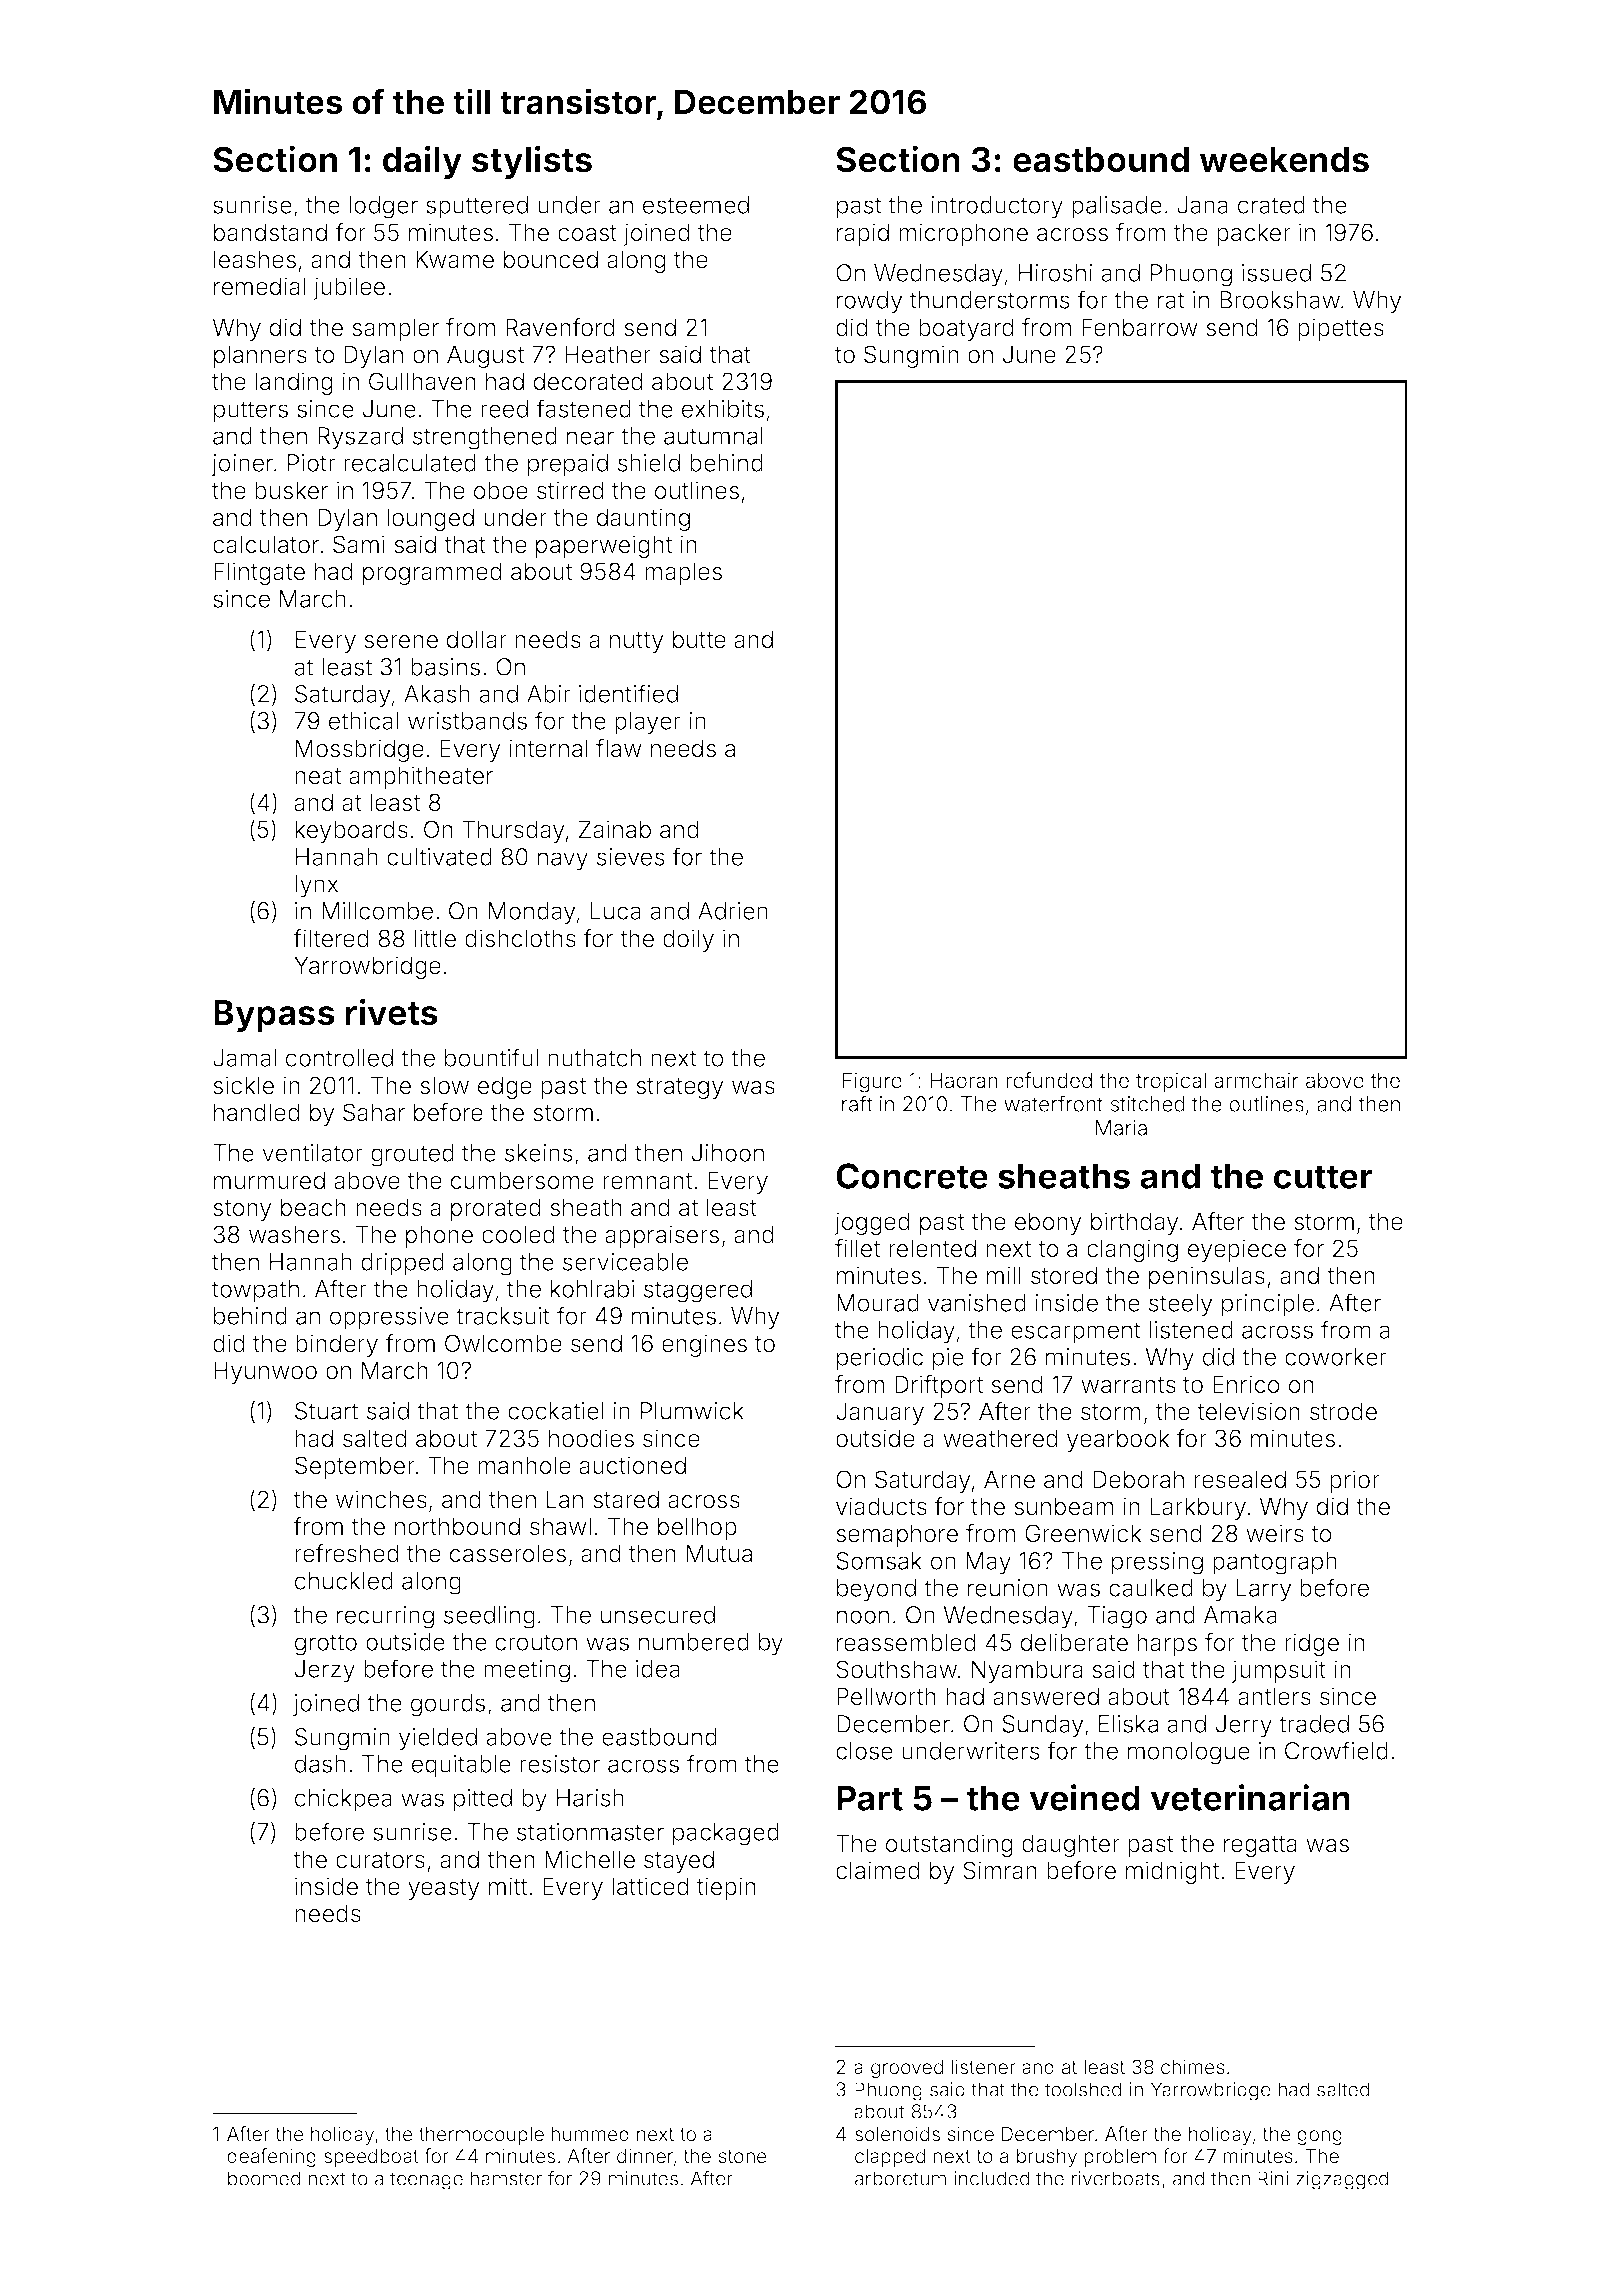  I want to click on daily, so click(422, 162).
